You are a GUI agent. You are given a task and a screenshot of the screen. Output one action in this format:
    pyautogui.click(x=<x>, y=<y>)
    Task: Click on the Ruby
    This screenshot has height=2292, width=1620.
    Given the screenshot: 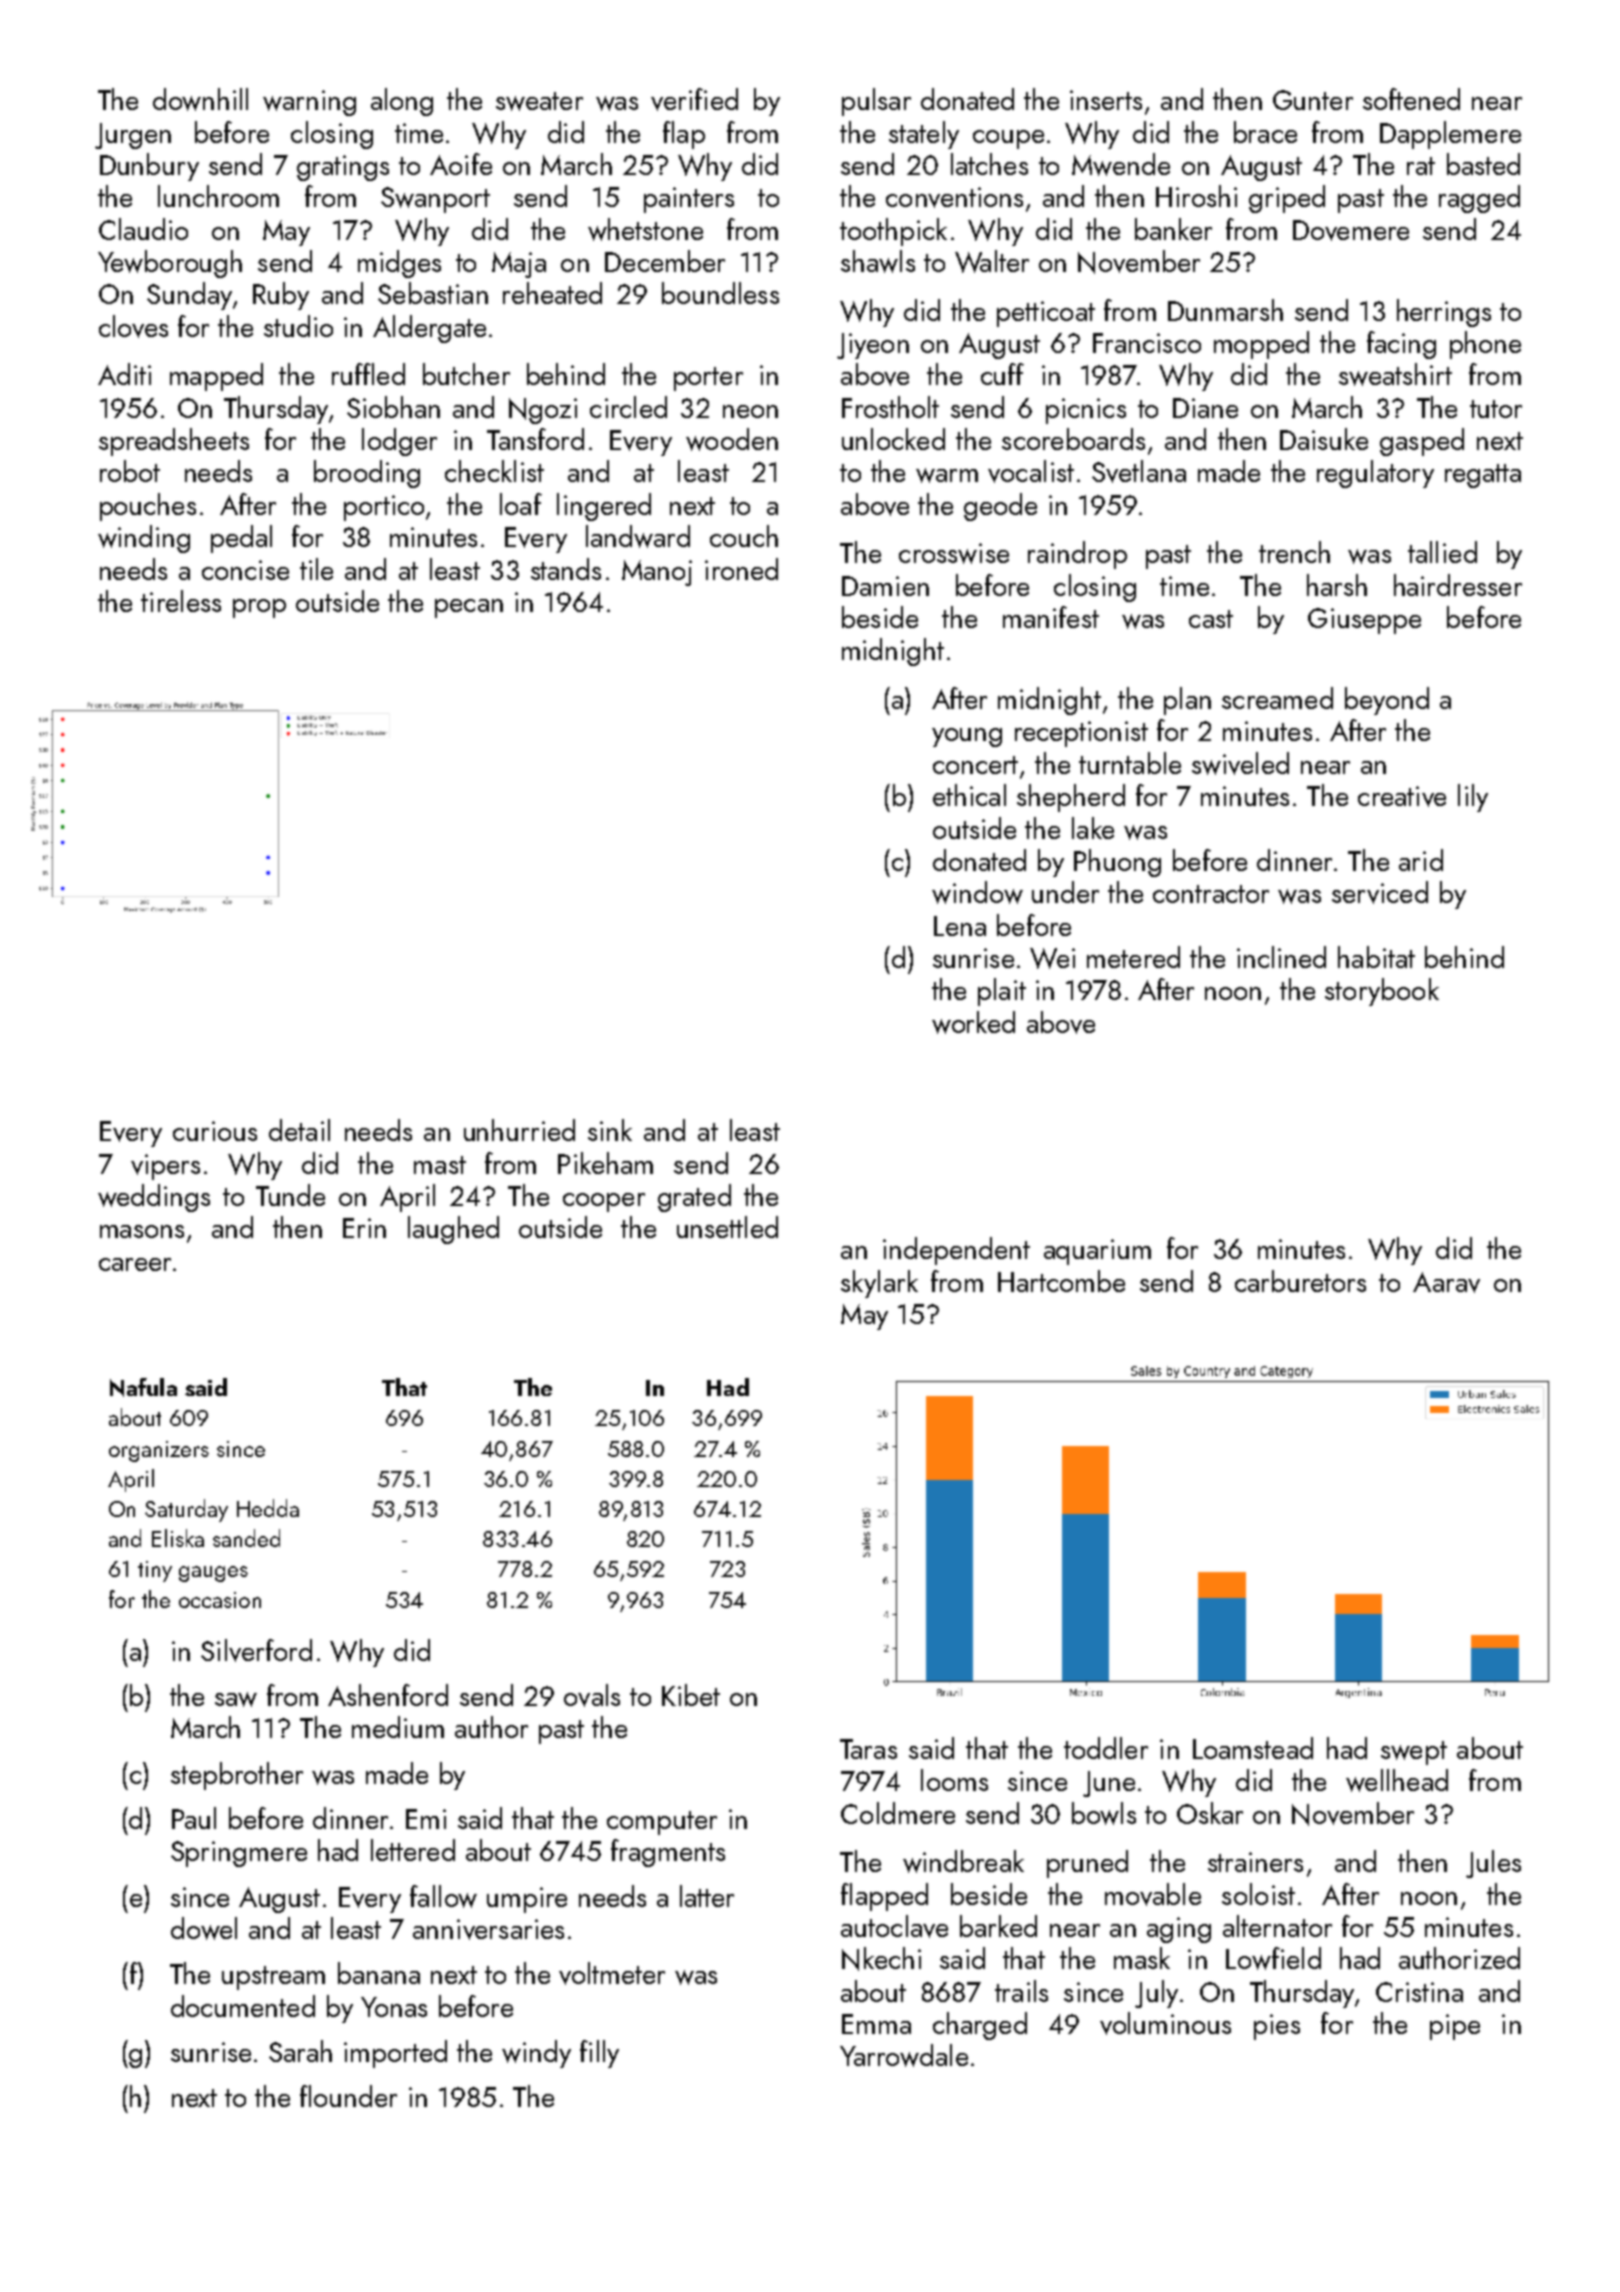 What is the action you would take?
    pyautogui.click(x=281, y=296)
